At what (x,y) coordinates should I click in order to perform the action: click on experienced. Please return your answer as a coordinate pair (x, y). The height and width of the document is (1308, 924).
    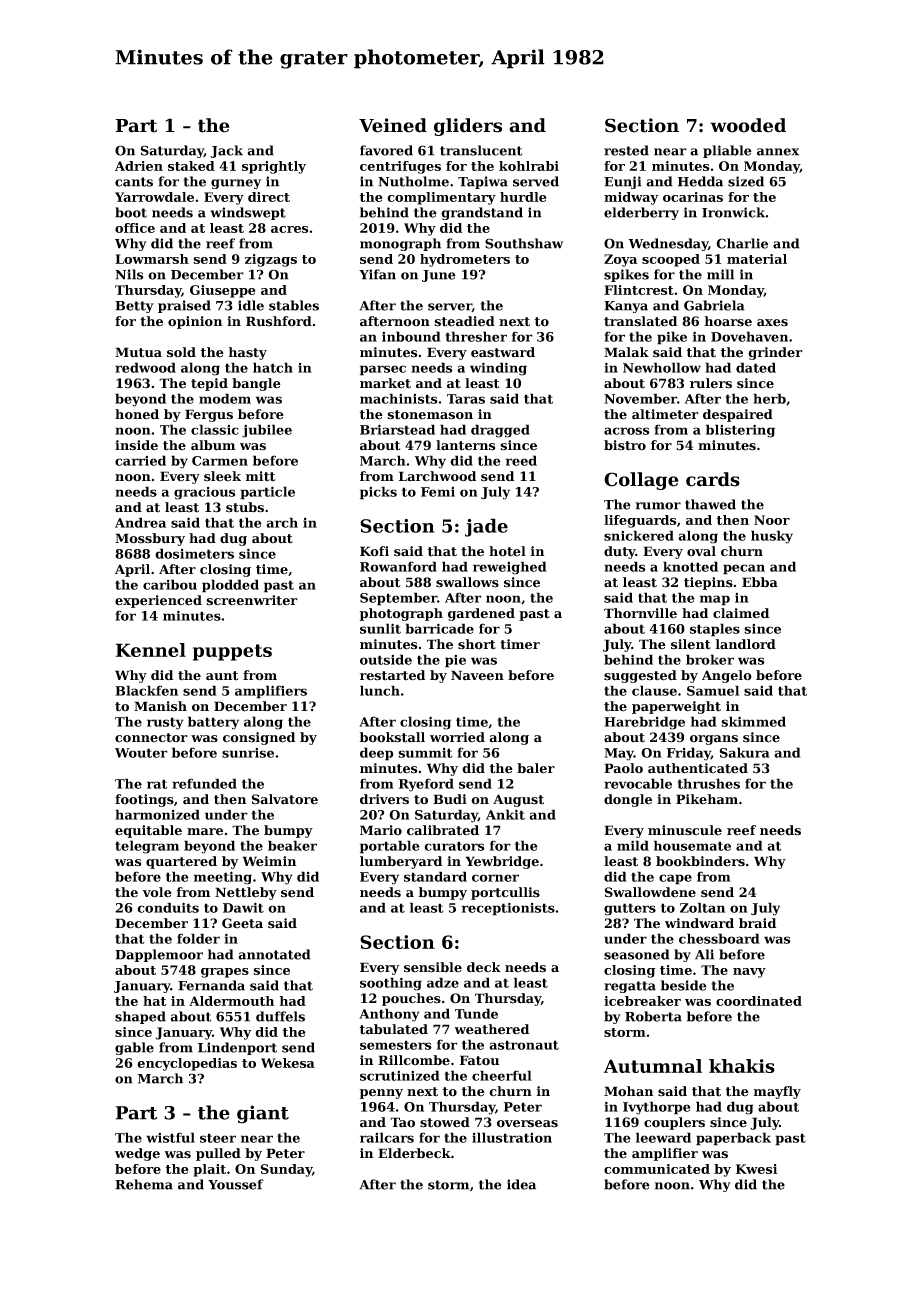
    Looking at the image, I should click on (158, 601).
